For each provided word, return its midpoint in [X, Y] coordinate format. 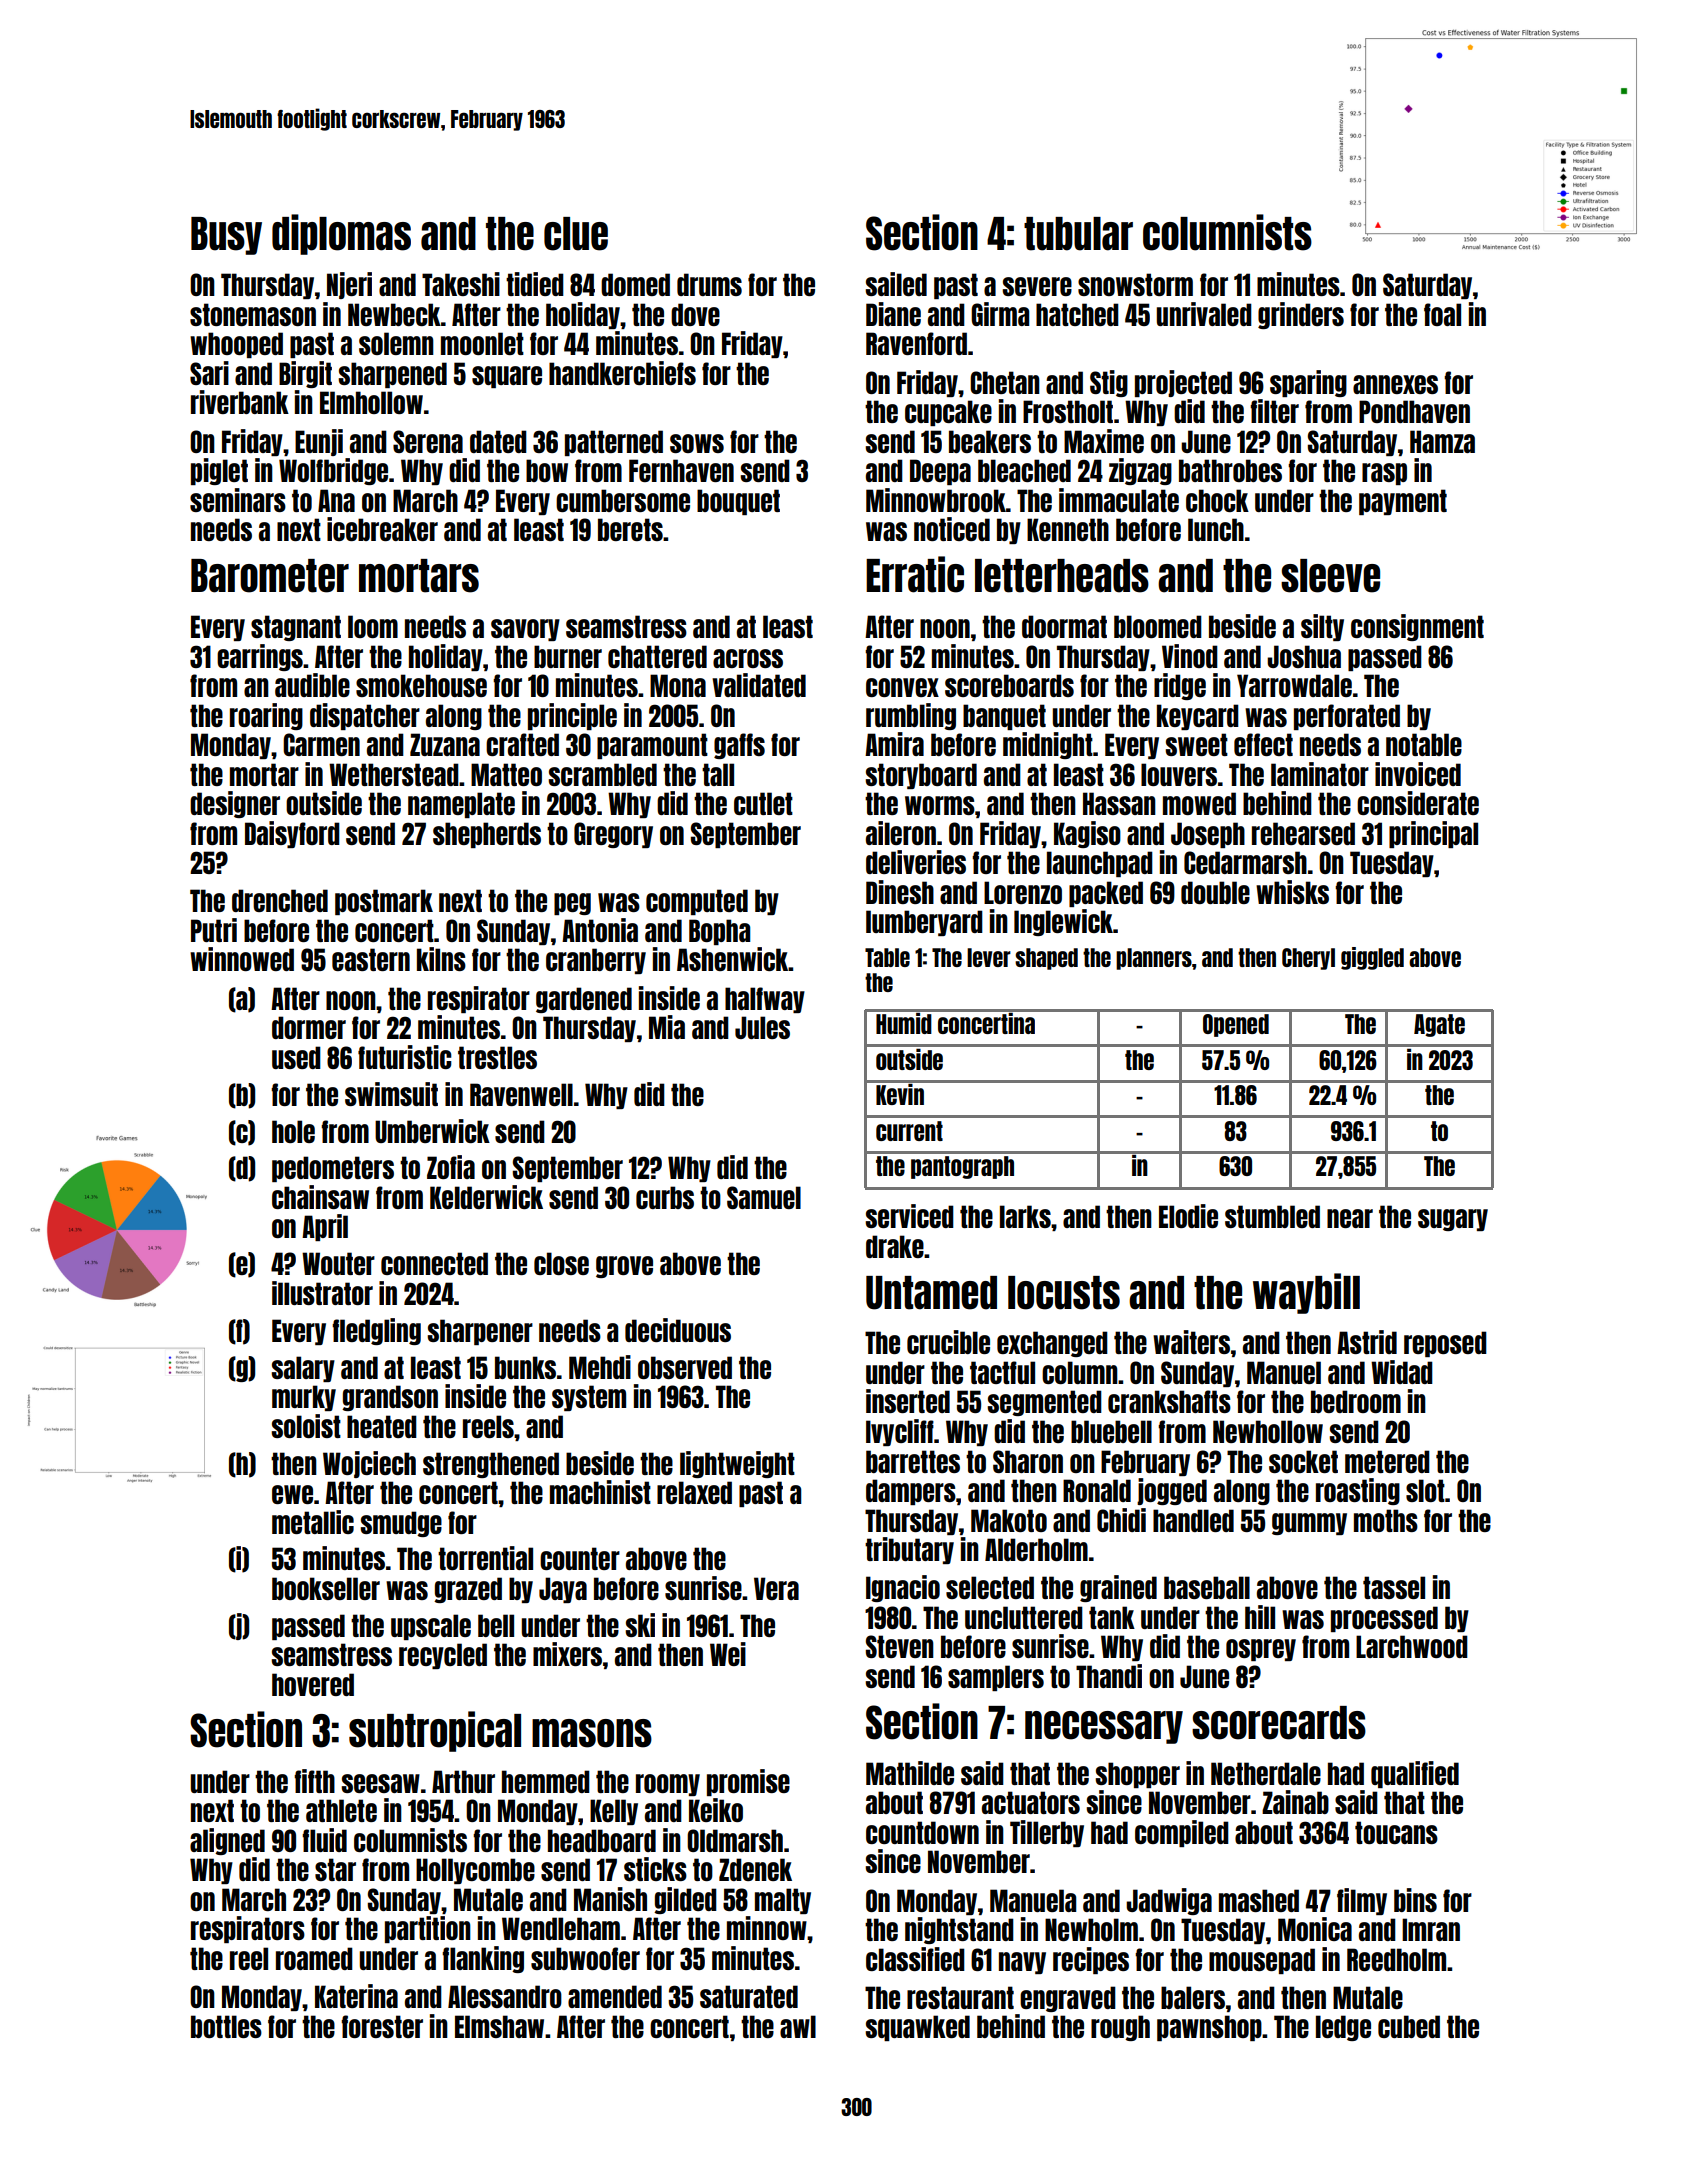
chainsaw [320, 1197]
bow [547, 470]
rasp [1384, 474]
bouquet [738, 502]
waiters [1191, 1342]
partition [428, 1929]
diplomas [341, 234]
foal [1442, 314]
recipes [1091, 1960]
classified [915, 1959]
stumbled [1272, 1216]
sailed [896, 284]
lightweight [737, 1464]
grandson [390, 1398]
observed [685, 1367]
